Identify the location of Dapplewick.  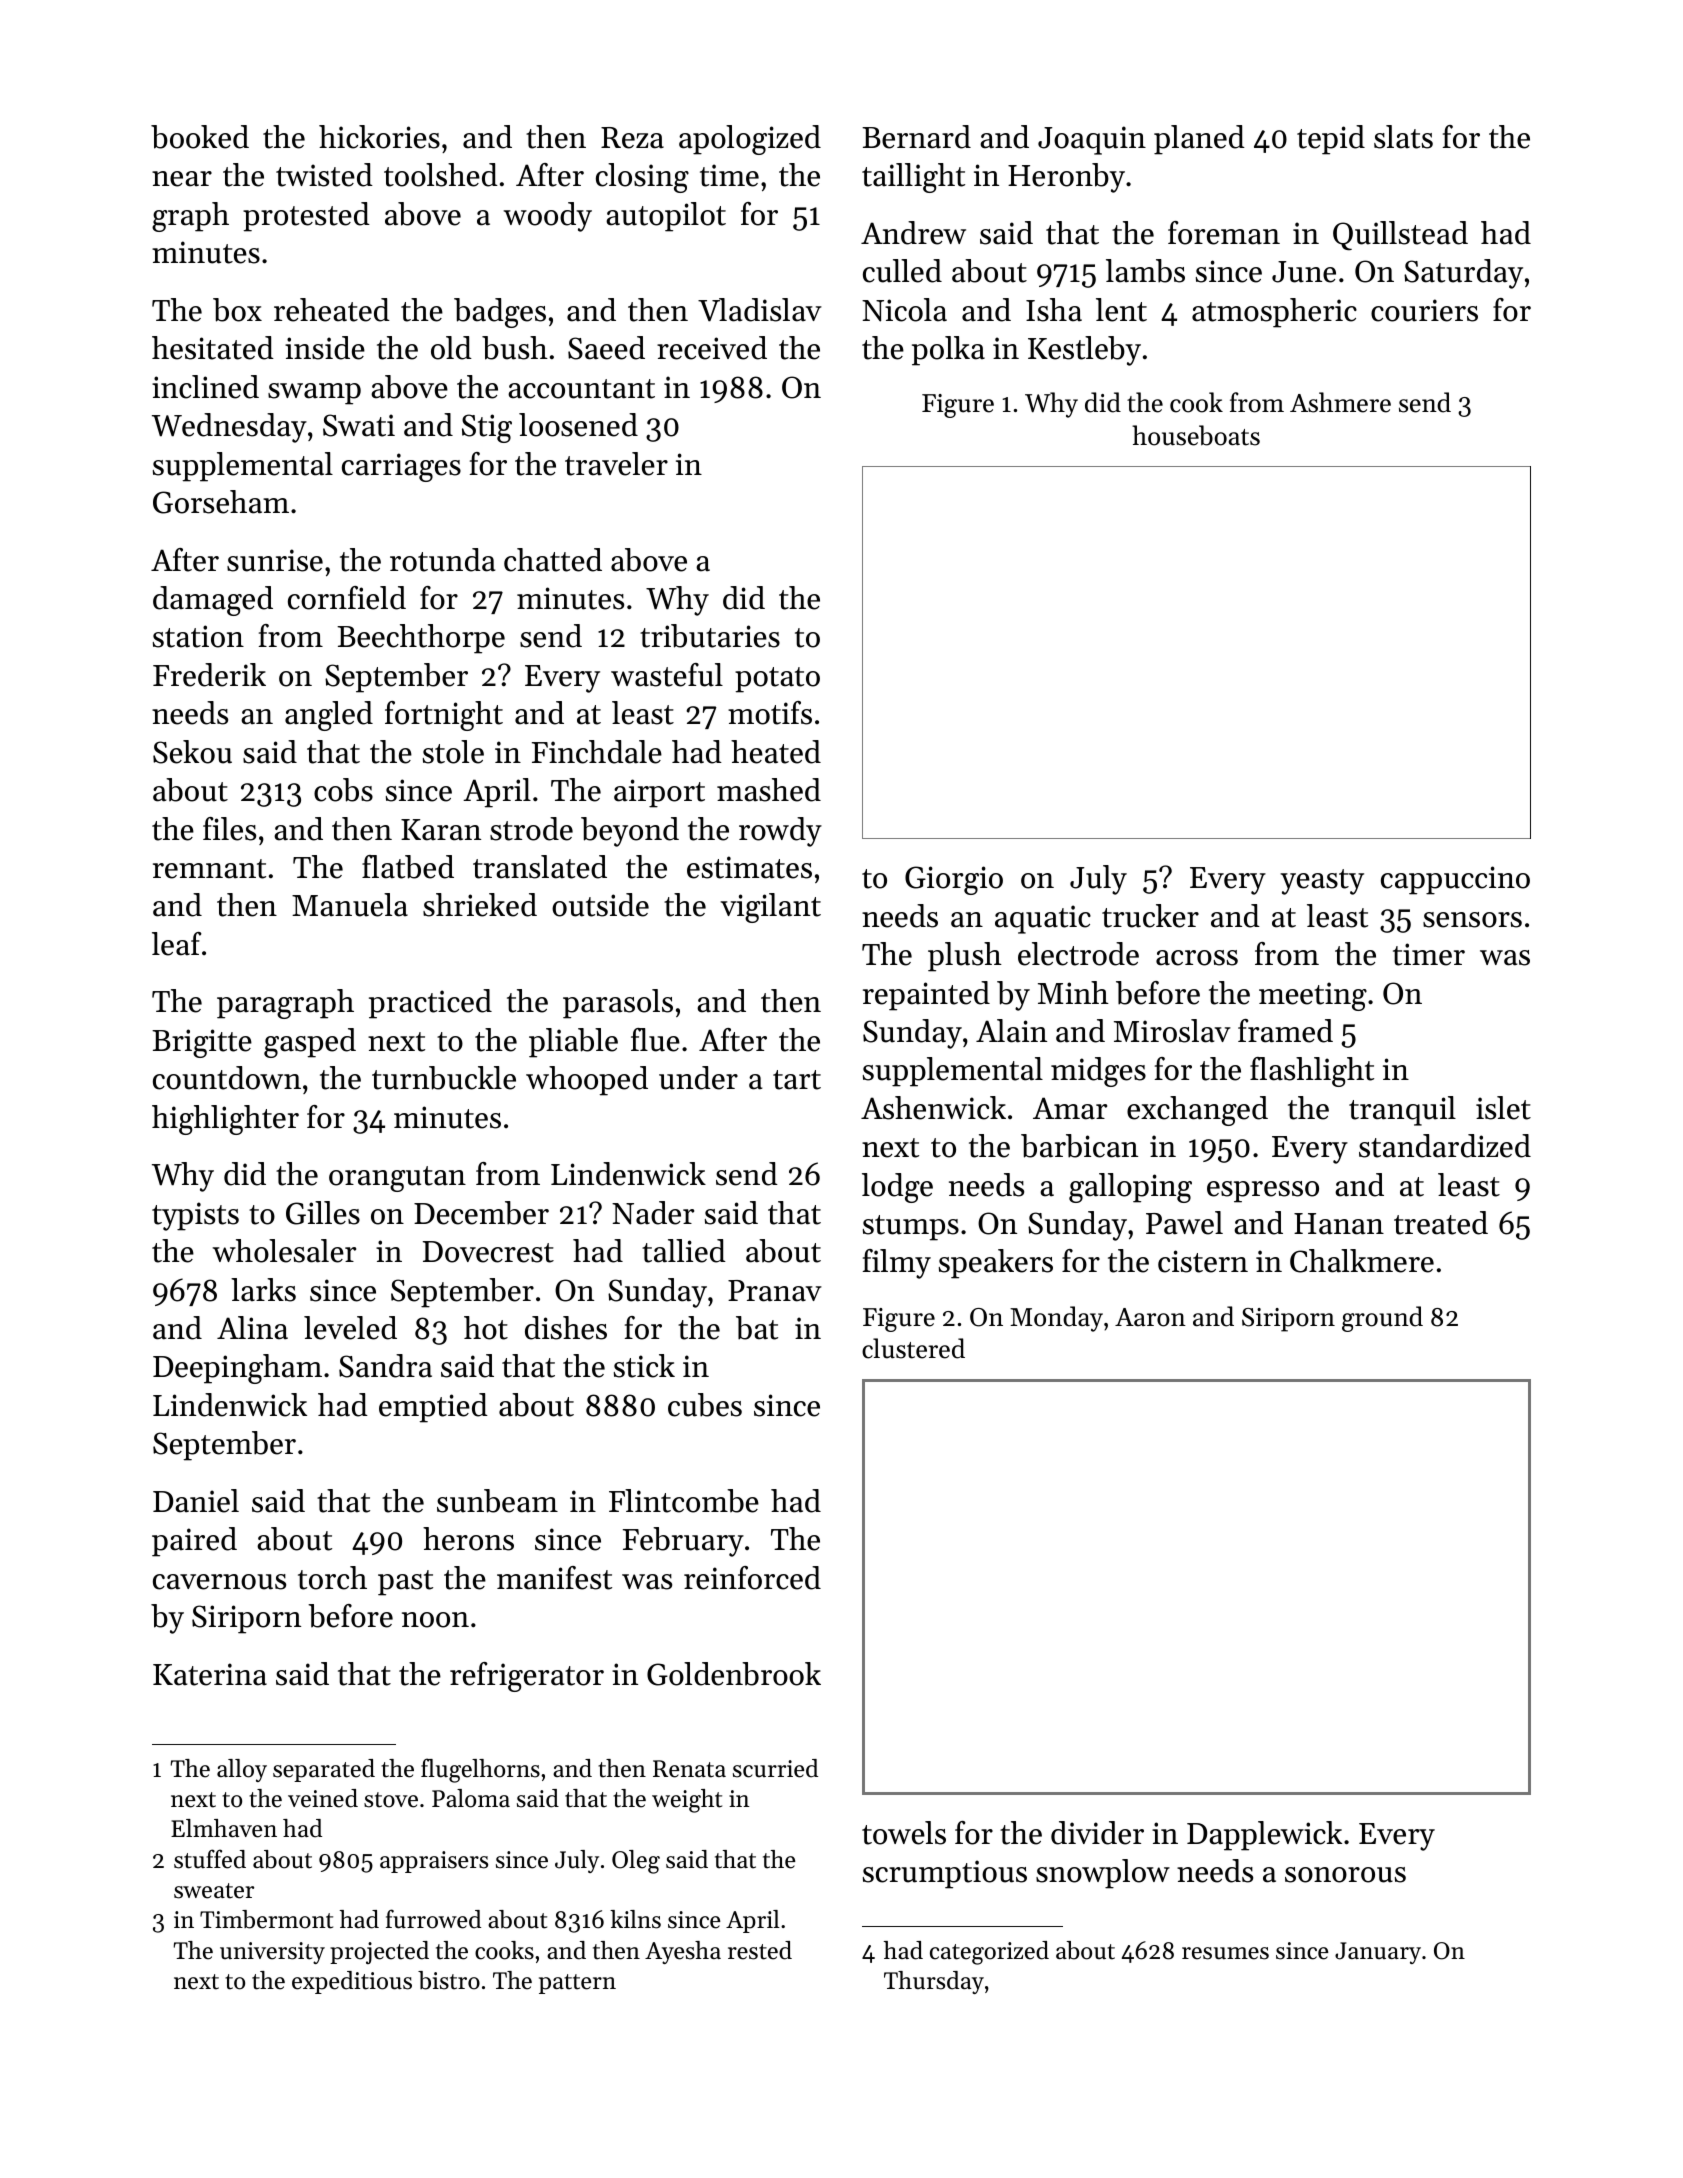
(1264, 1836).
